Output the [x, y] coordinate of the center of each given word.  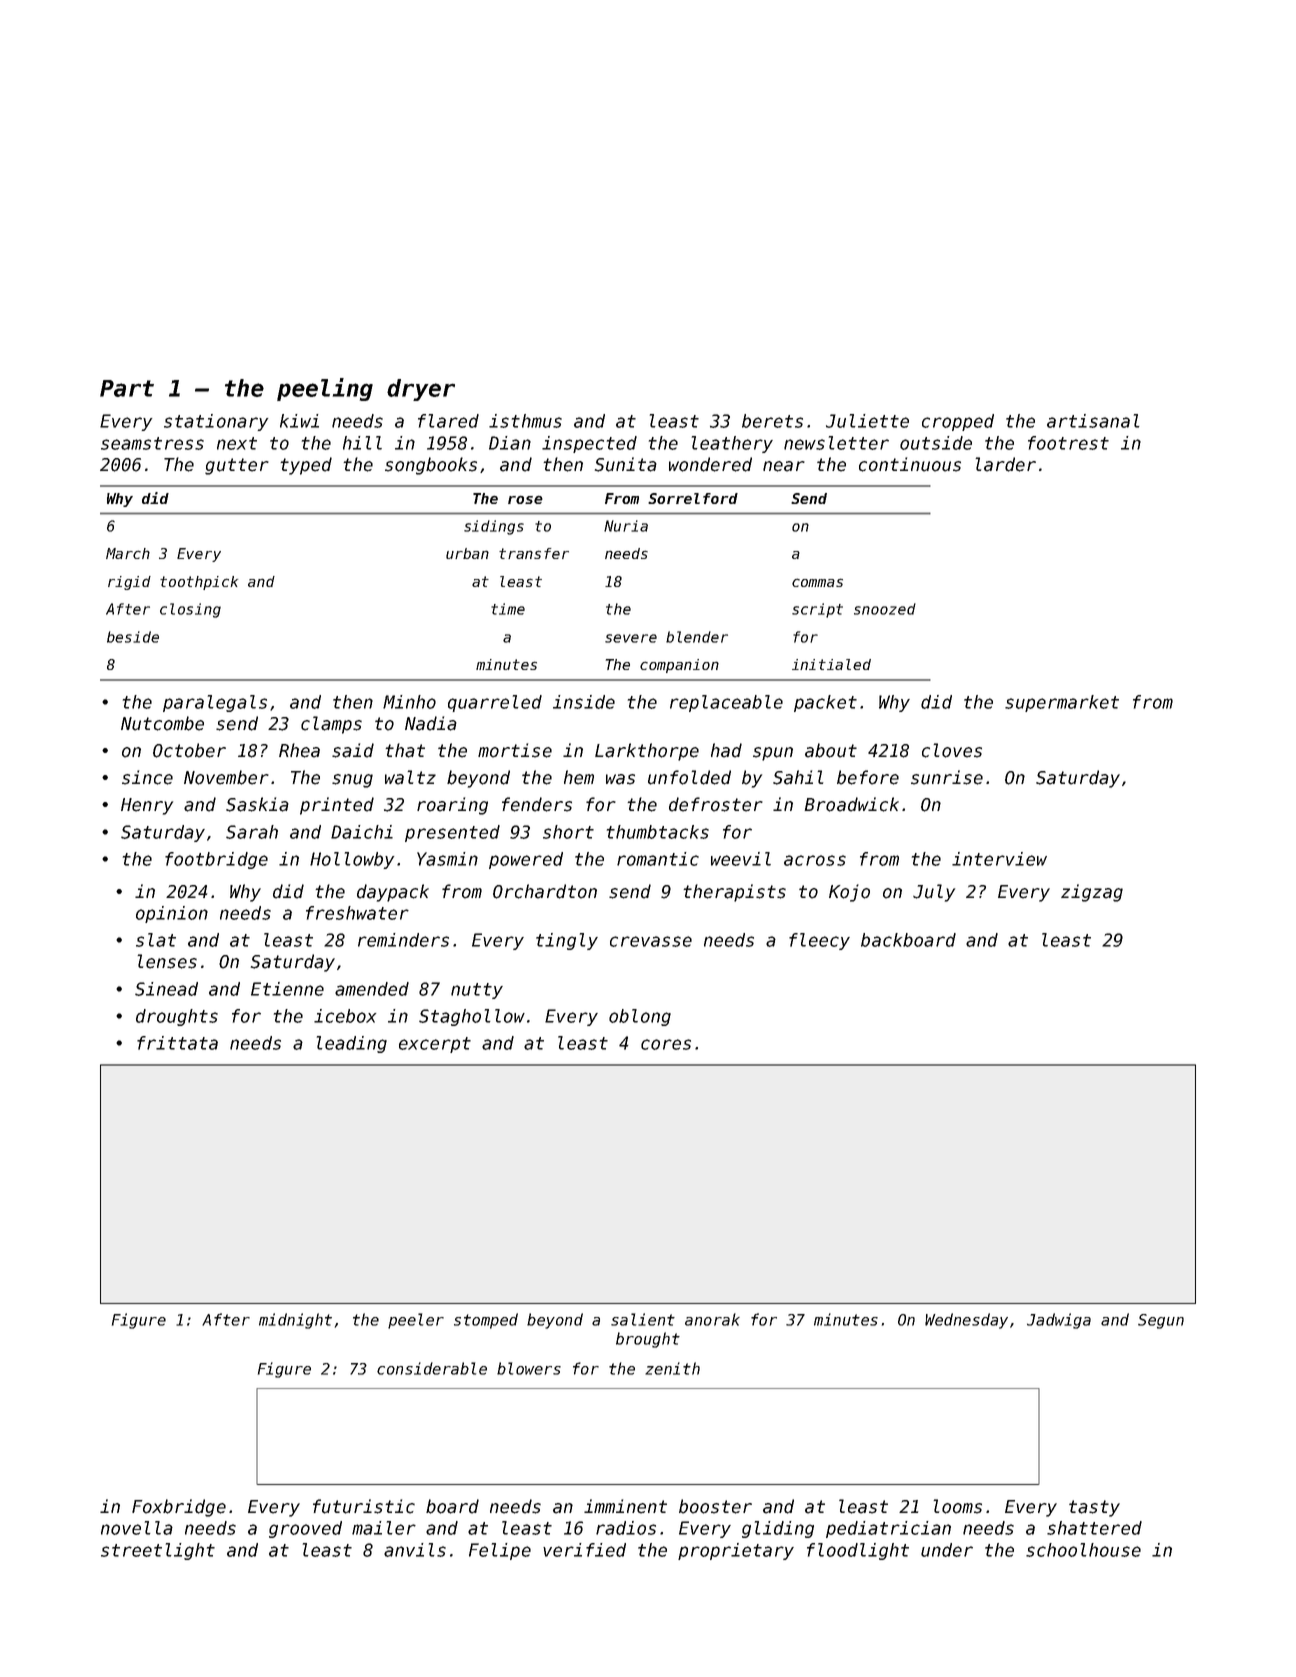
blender [697, 637]
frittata [177, 1043]
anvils [415, 1550]
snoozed [885, 609]
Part [127, 388]
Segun [1161, 1321]
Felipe [500, 1551]
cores [666, 1044]
